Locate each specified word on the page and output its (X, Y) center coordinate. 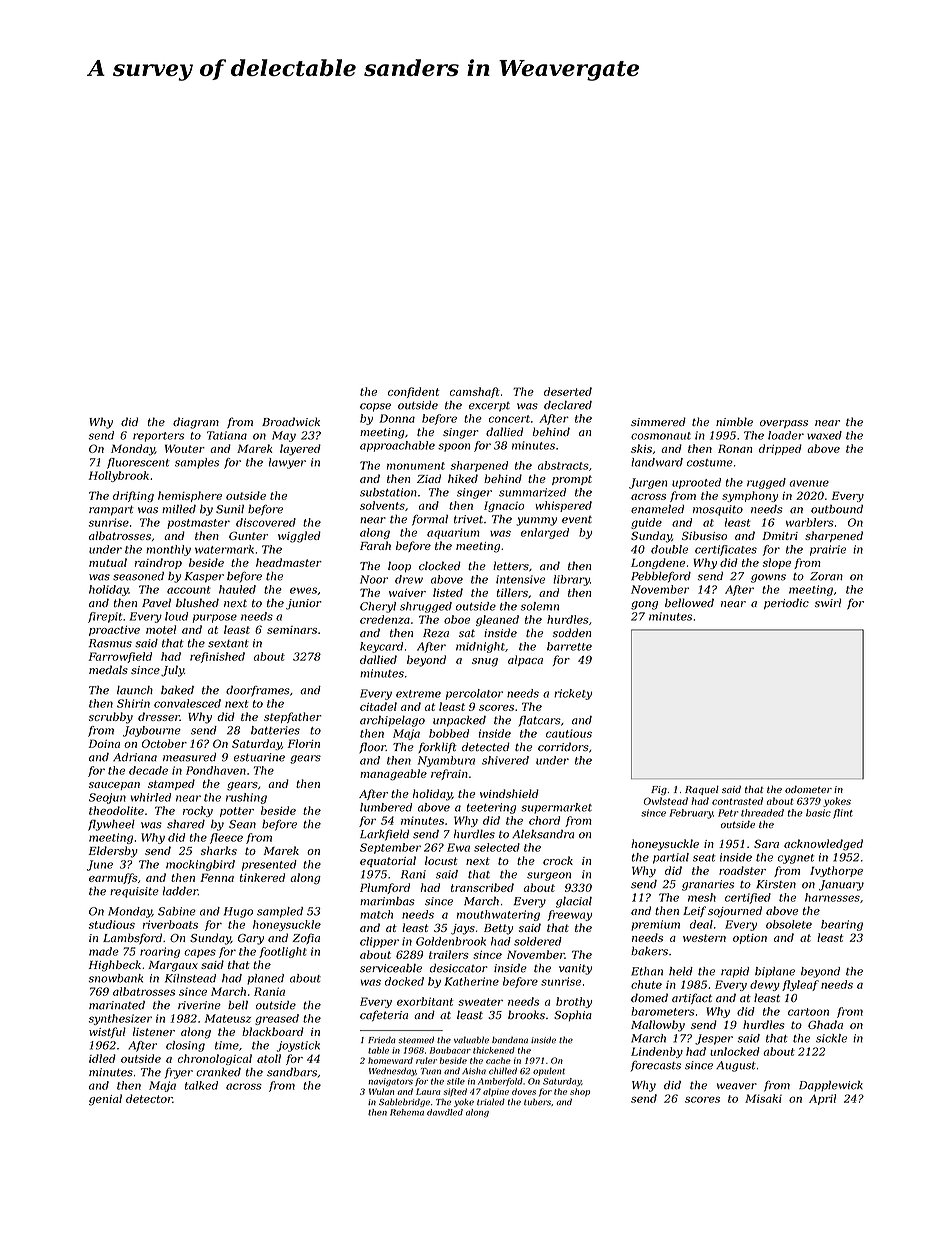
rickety (573, 694)
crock (558, 860)
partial (671, 858)
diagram (196, 423)
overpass (784, 424)
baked (177, 690)
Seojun (107, 798)
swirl (828, 602)
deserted (568, 391)
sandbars (292, 1072)
